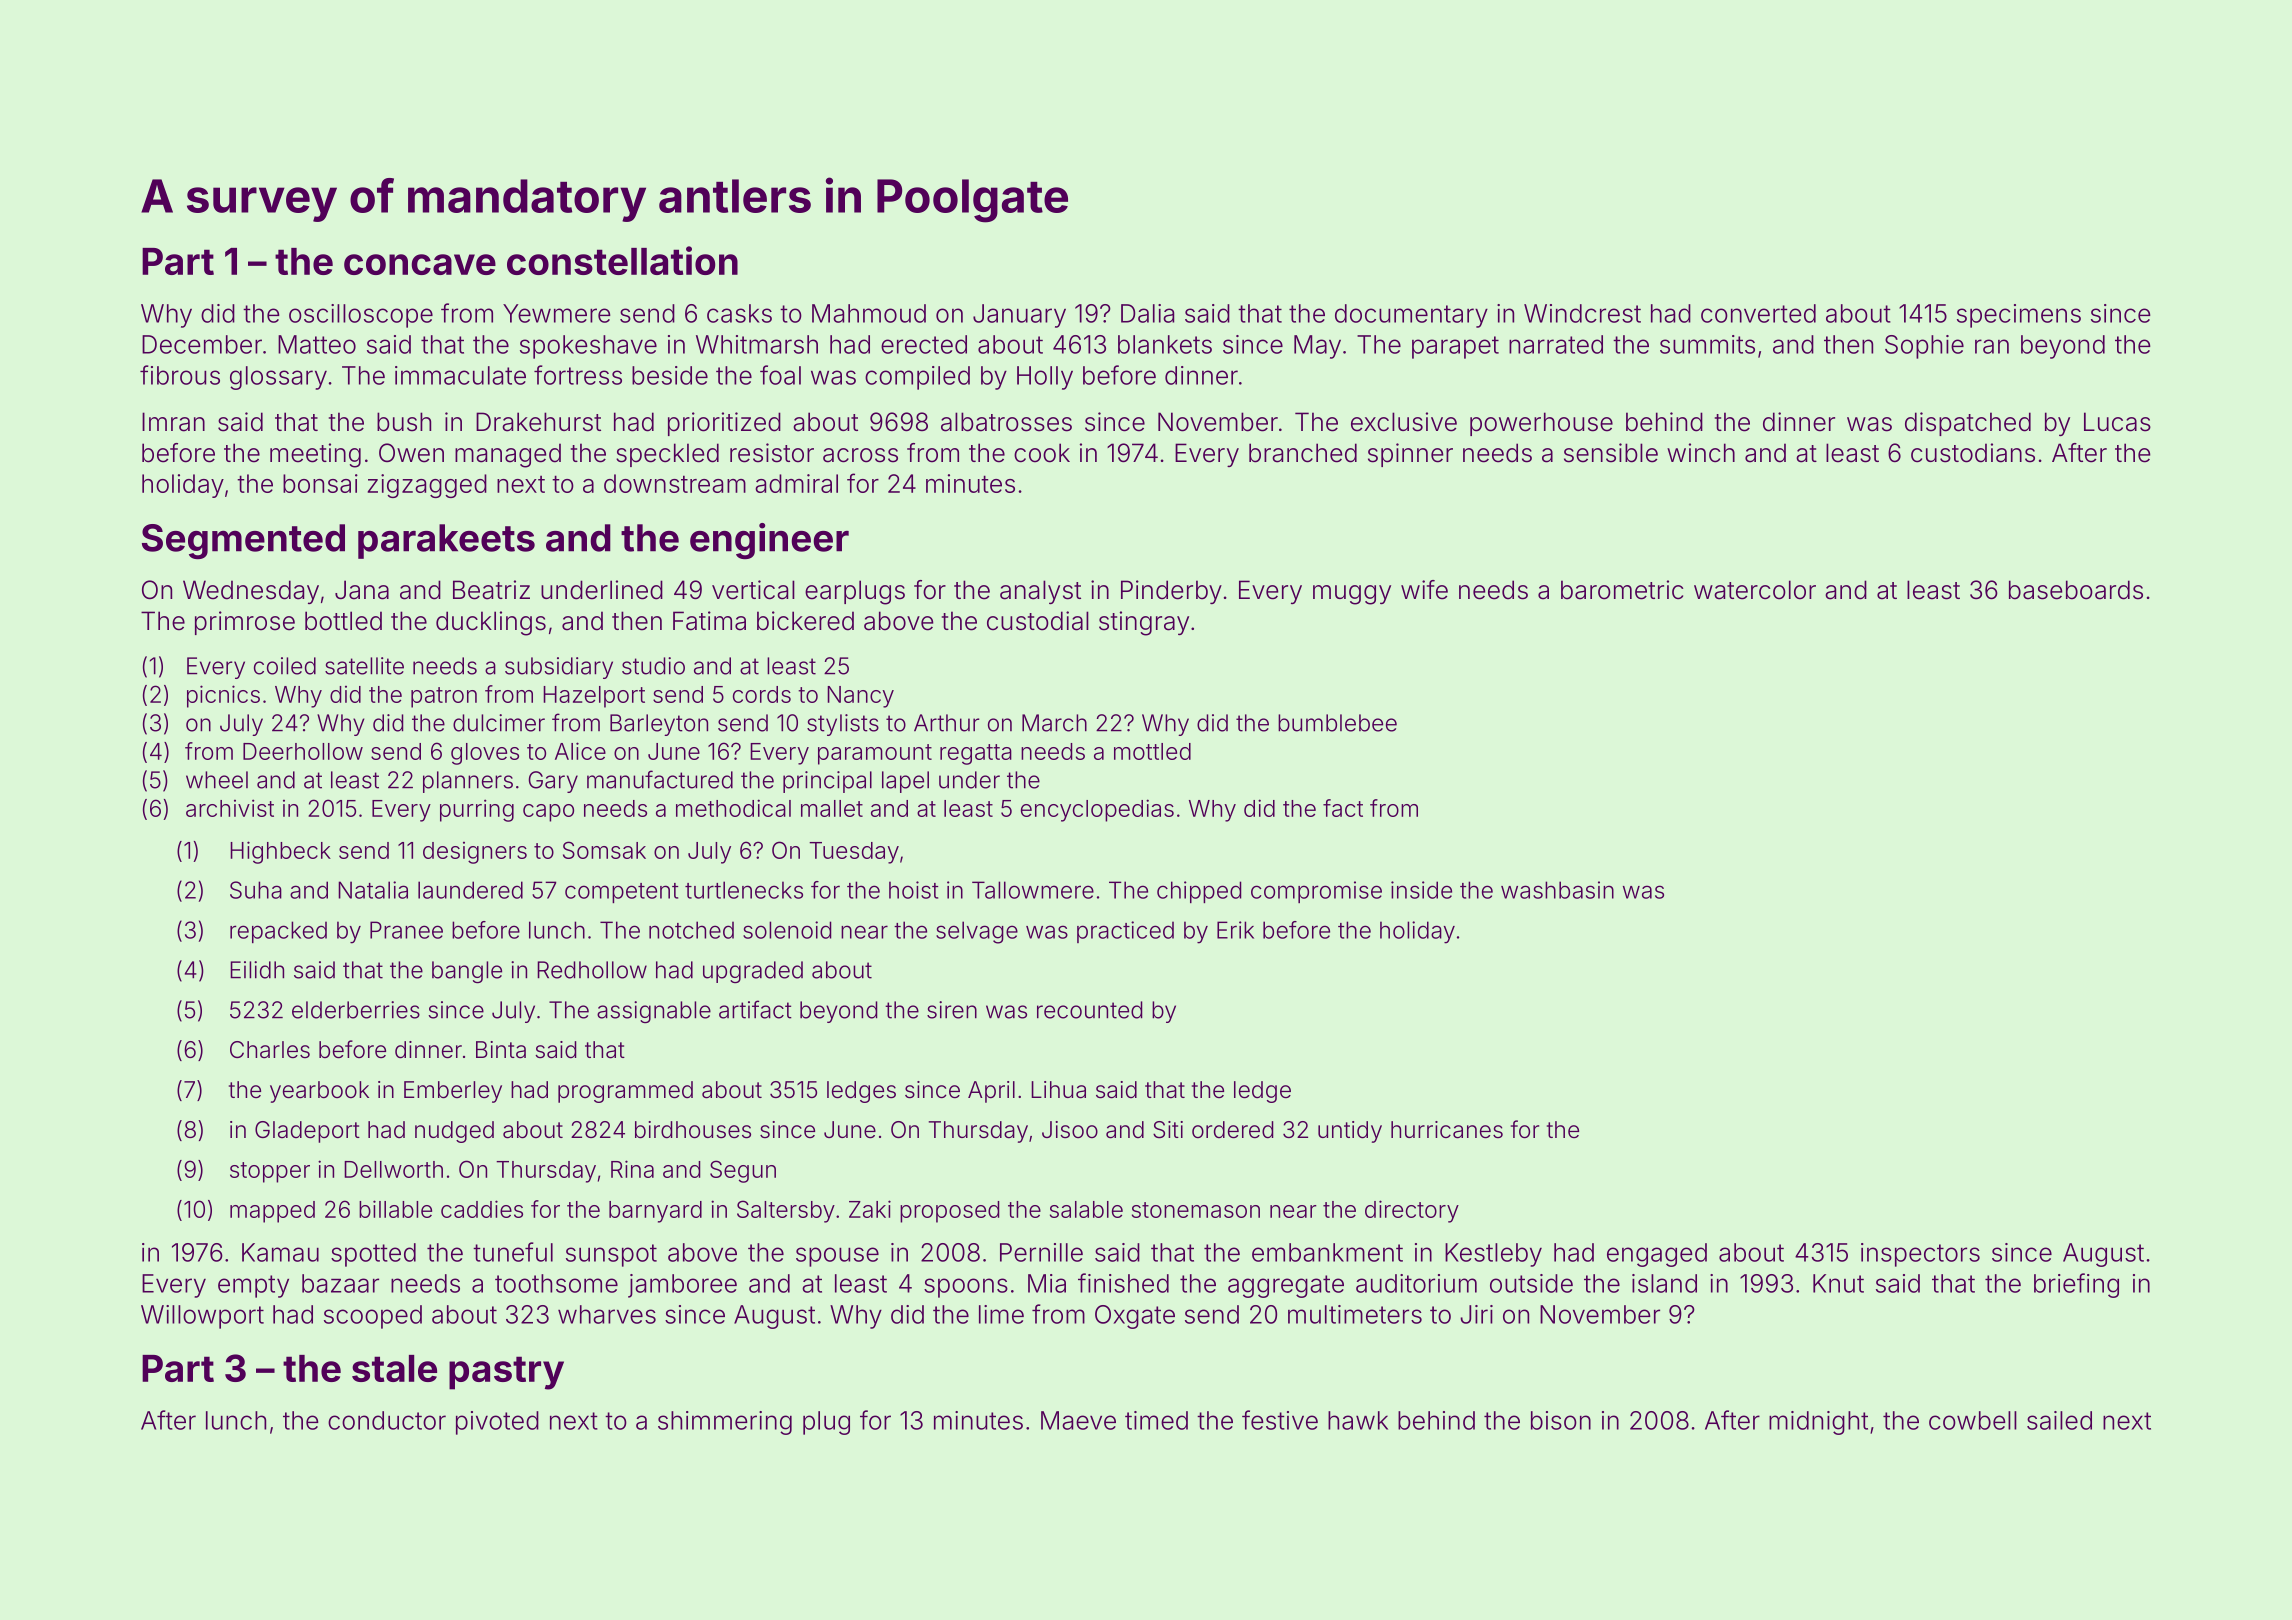 This screenshot has height=1620, width=2292. What do you see at coordinates (2019, 316) in the screenshot?
I see `specimens` at bounding box center [2019, 316].
